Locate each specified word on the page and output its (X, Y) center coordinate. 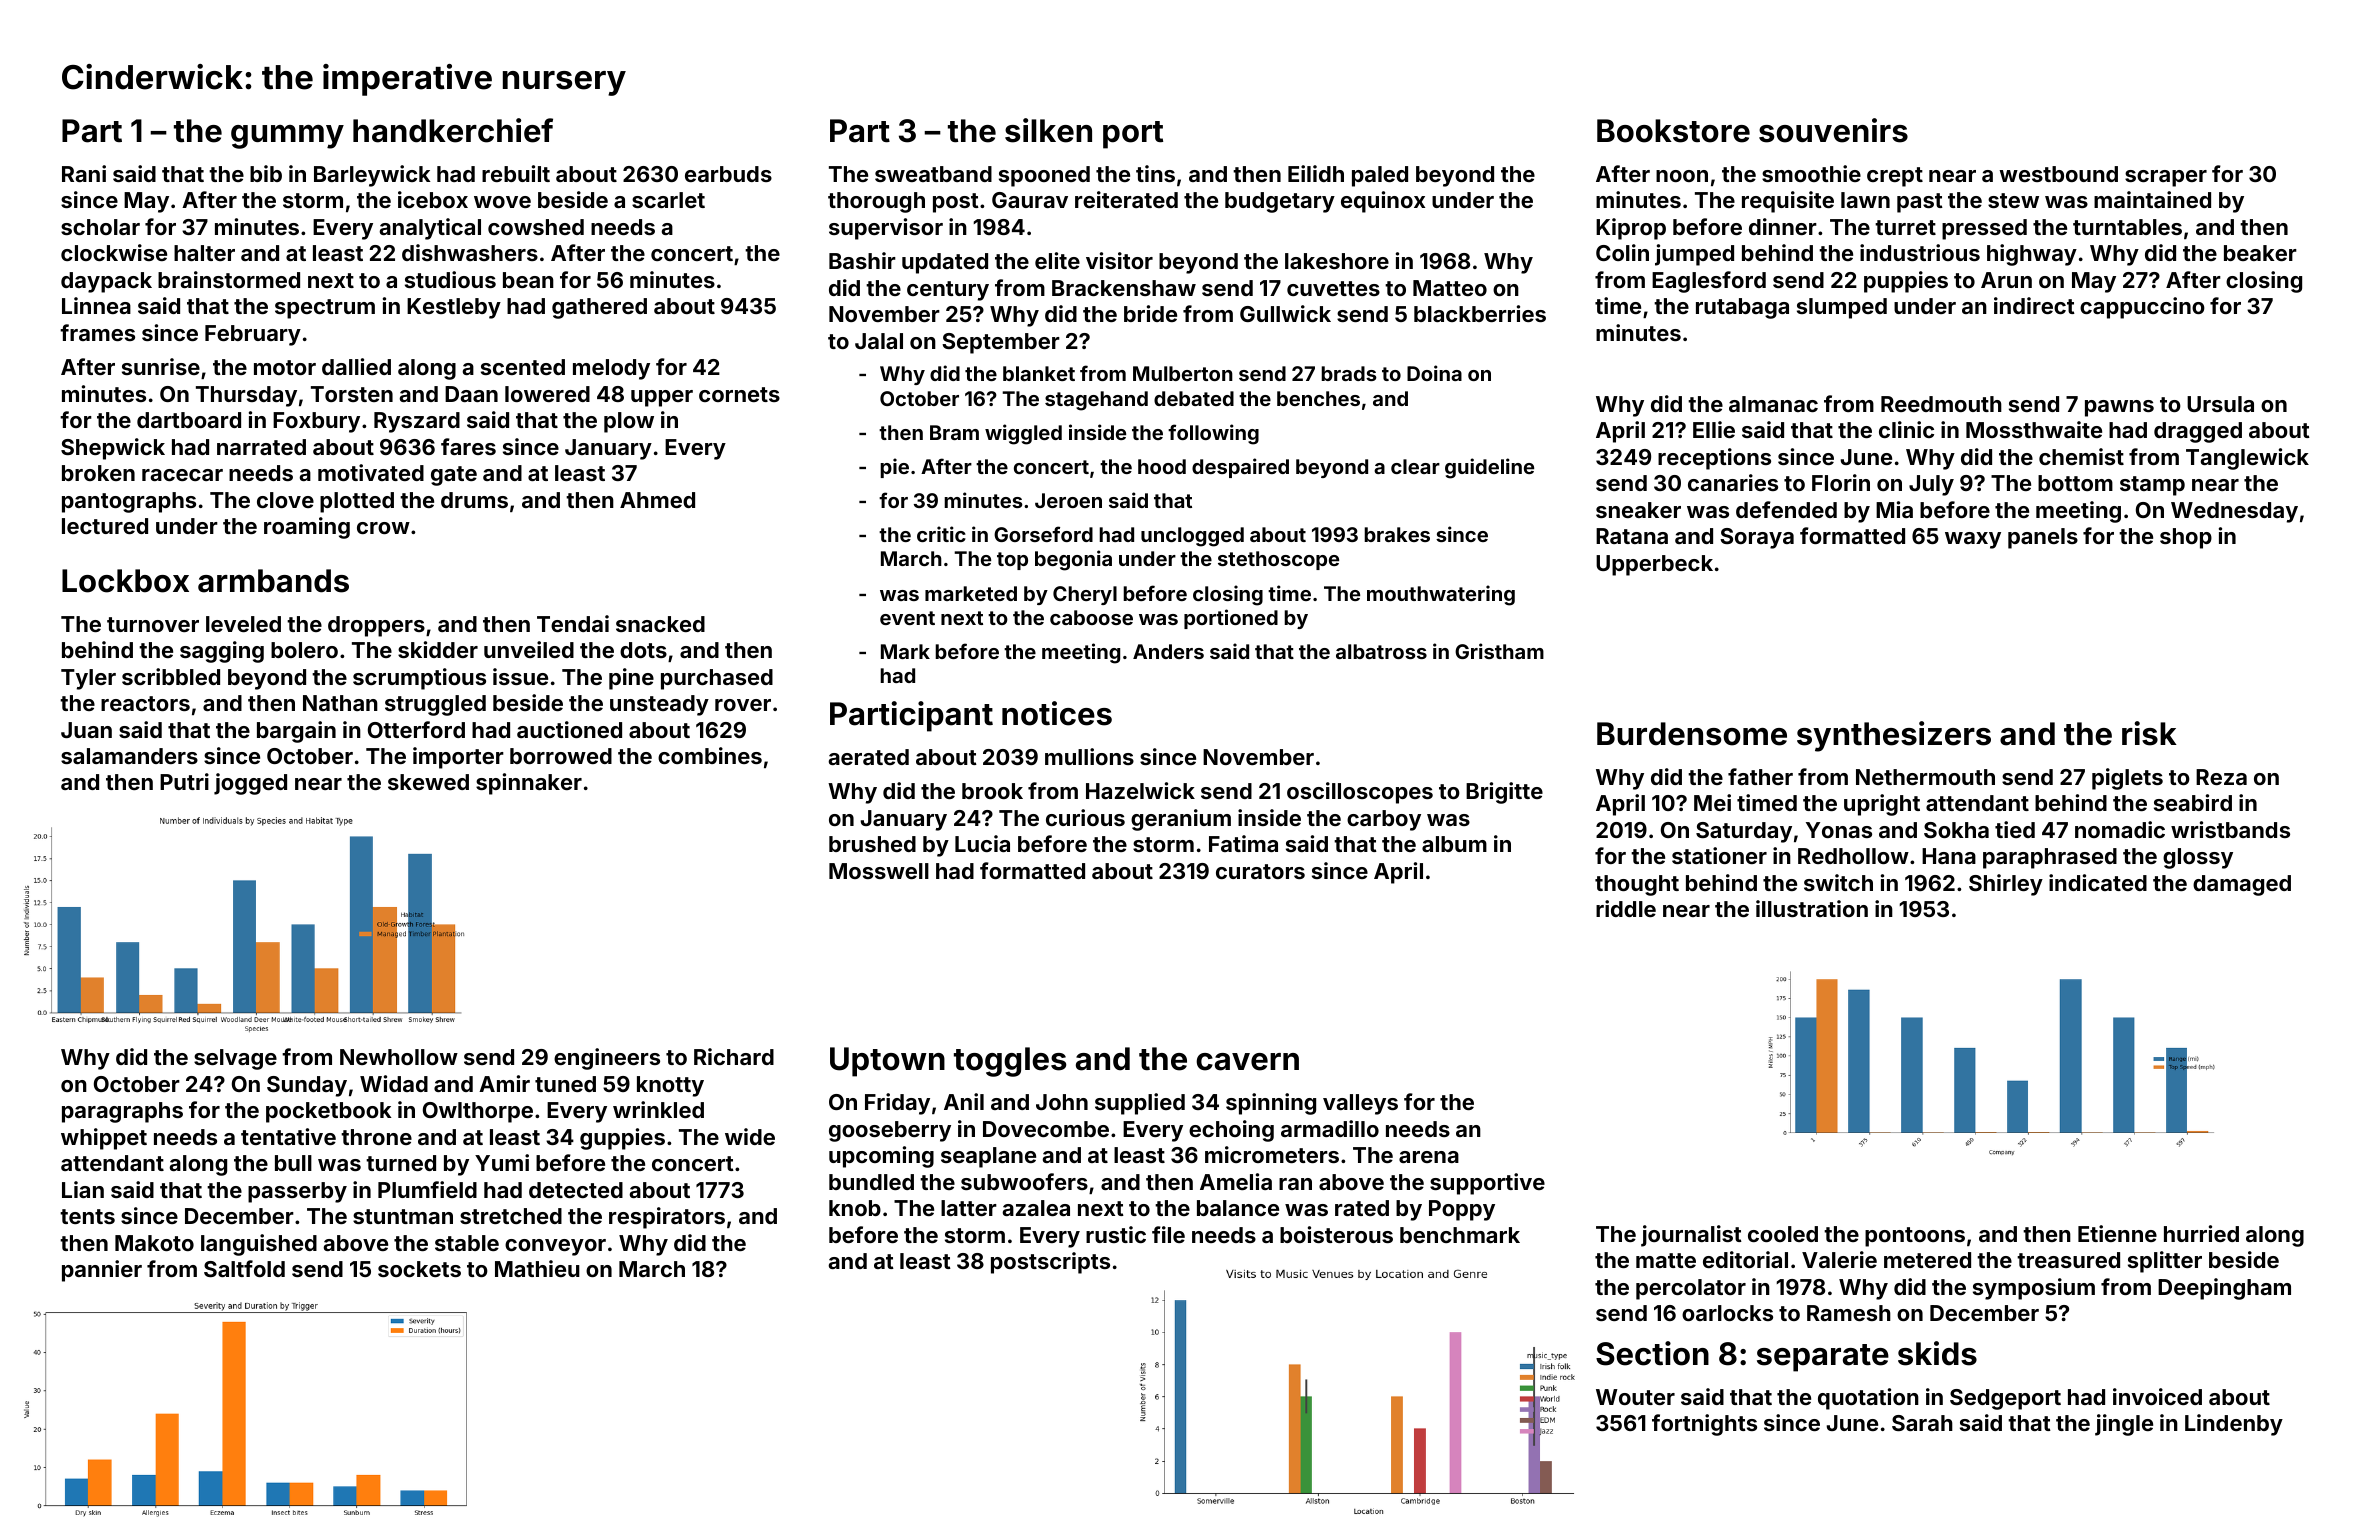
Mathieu (537, 1268)
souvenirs (1833, 130)
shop (2186, 538)
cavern (1247, 1062)
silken (1048, 130)
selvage (235, 1059)
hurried (2201, 1233)
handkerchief (453, 130)
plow (629, 422)
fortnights (1704, 1425)
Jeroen (1068, 500)
